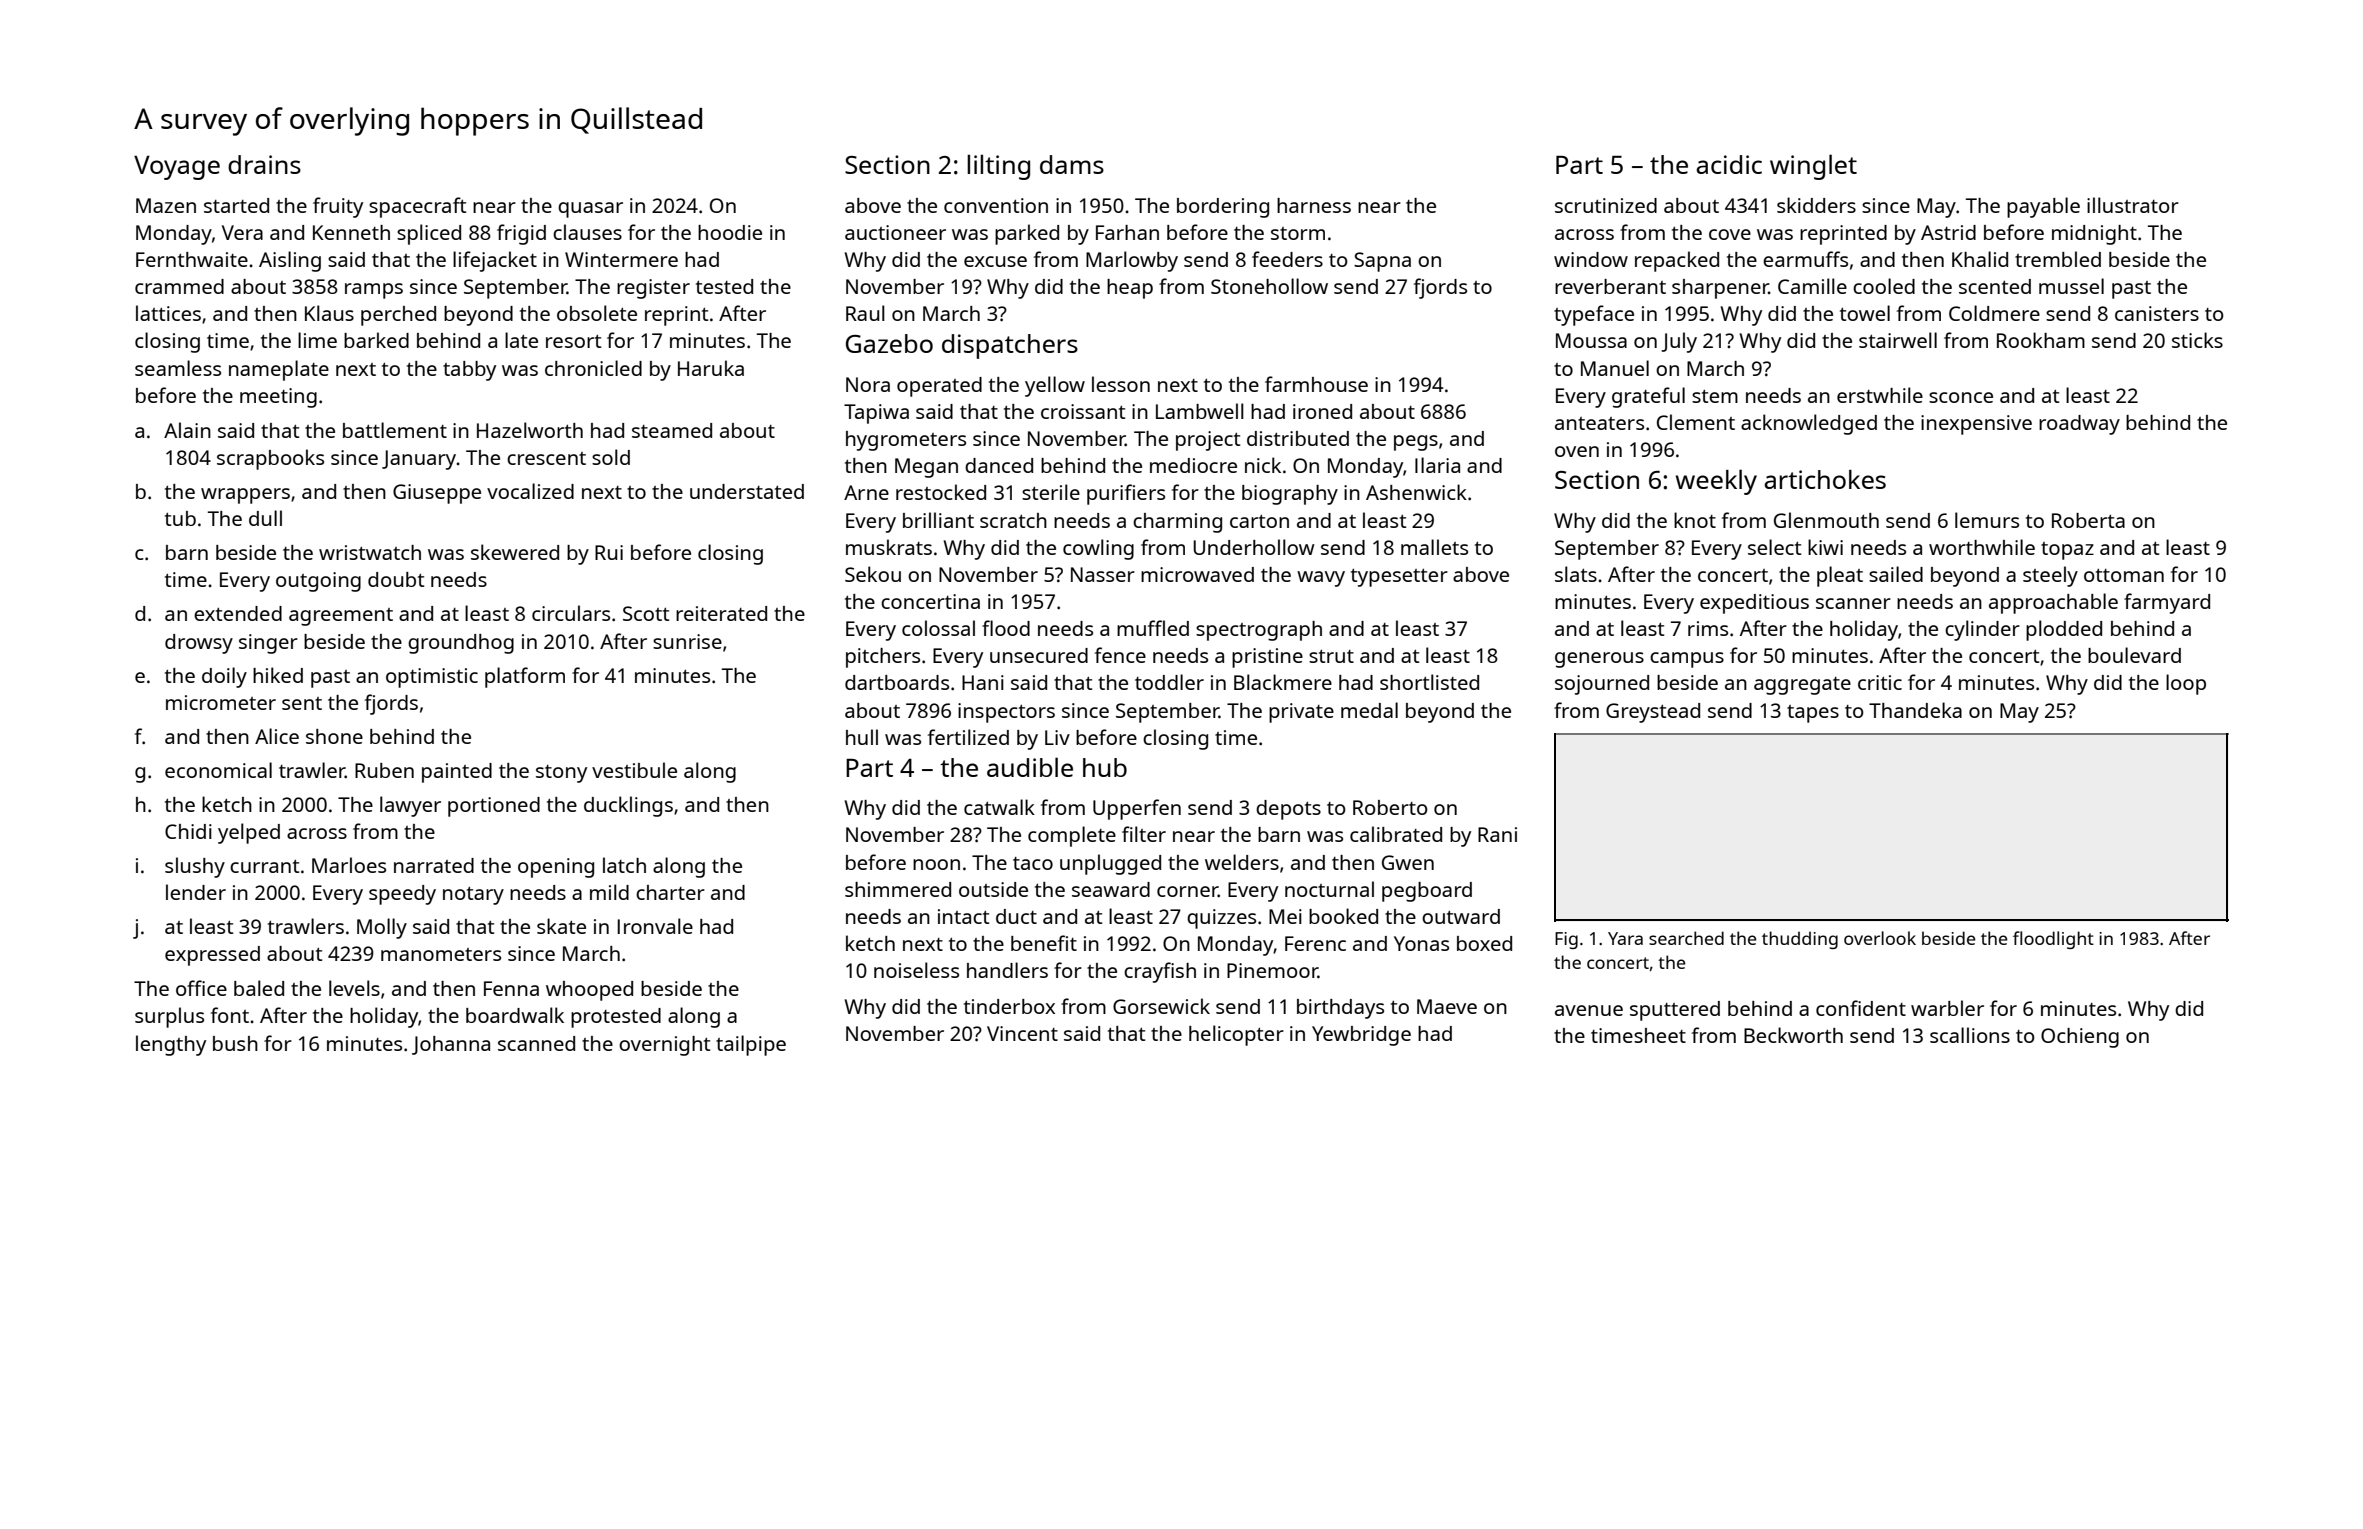 The image size is (2363, 1529). What do you see at coordinates (2080, 1038) in the image?
I see `Ochieng` at bounding box center [2080, 1038].
